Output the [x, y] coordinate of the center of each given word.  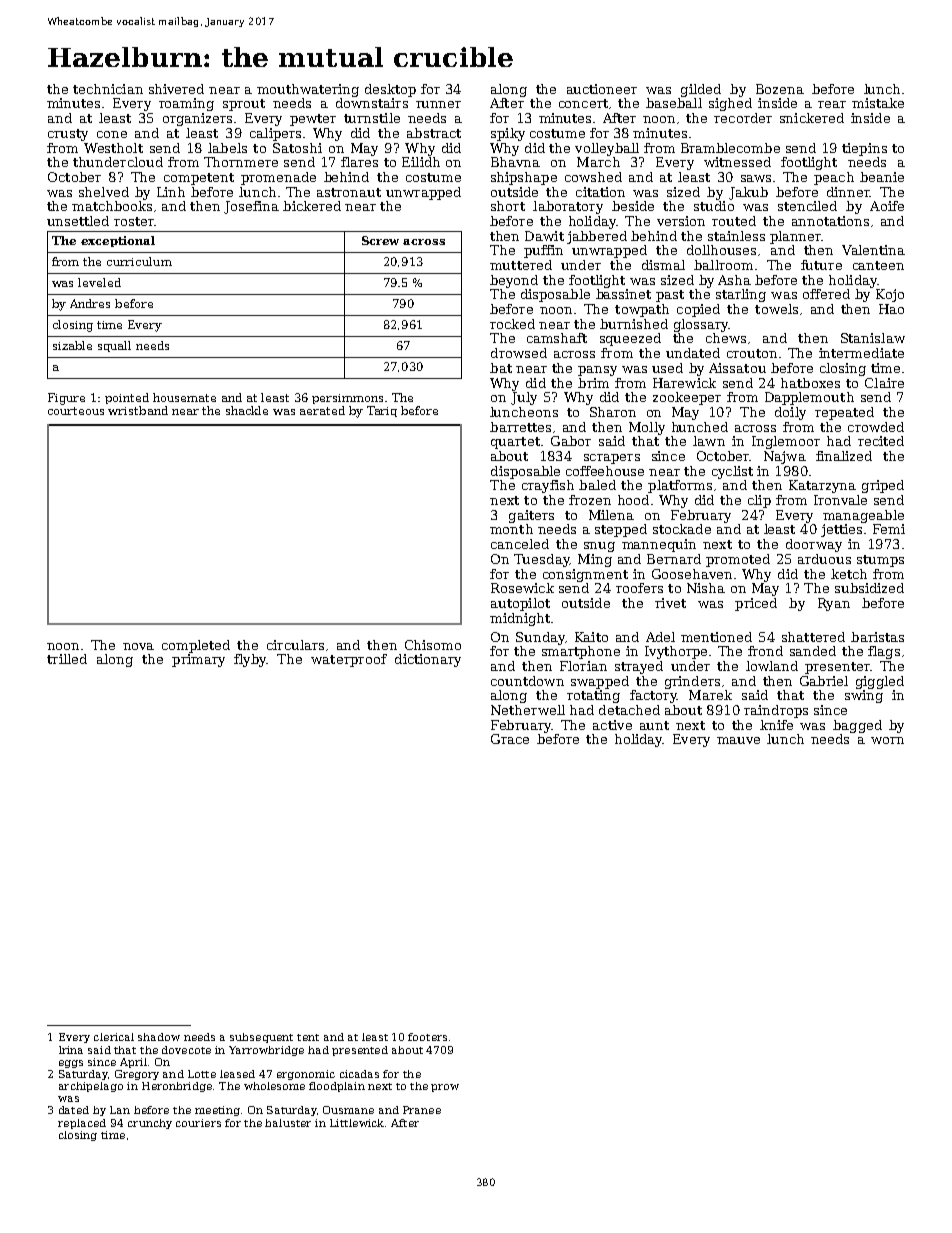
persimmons [347, 399]
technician [108, 89]
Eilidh [421, 162]
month [511, 529]
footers [427, 1037]
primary [198, 660]
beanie [882, 177]
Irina [71, 1050]
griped [883, 486]
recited [881, 441]
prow [445, 1088]
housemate [184, 397]
